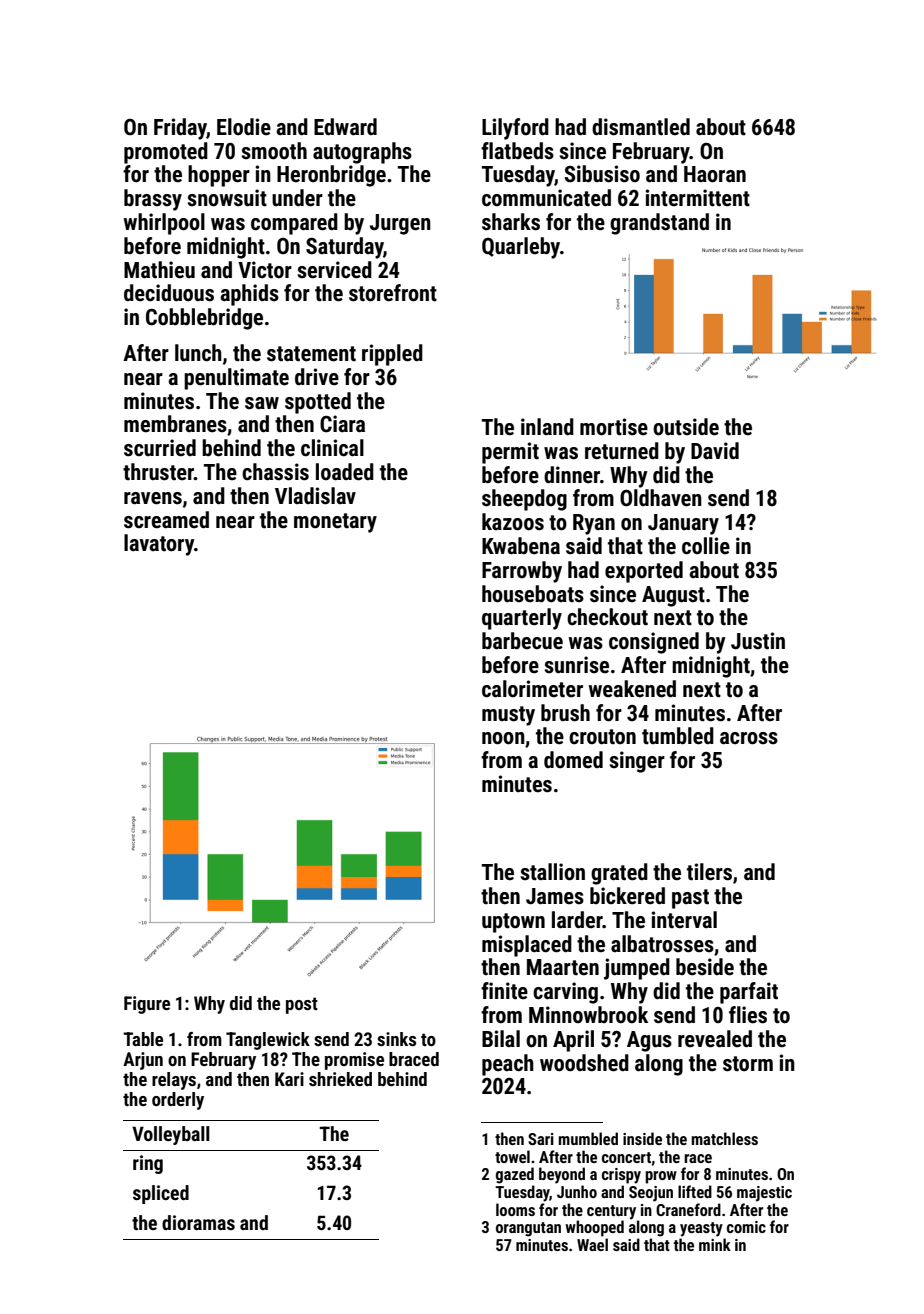  I want to click on intermittent, so click(697, 198).
